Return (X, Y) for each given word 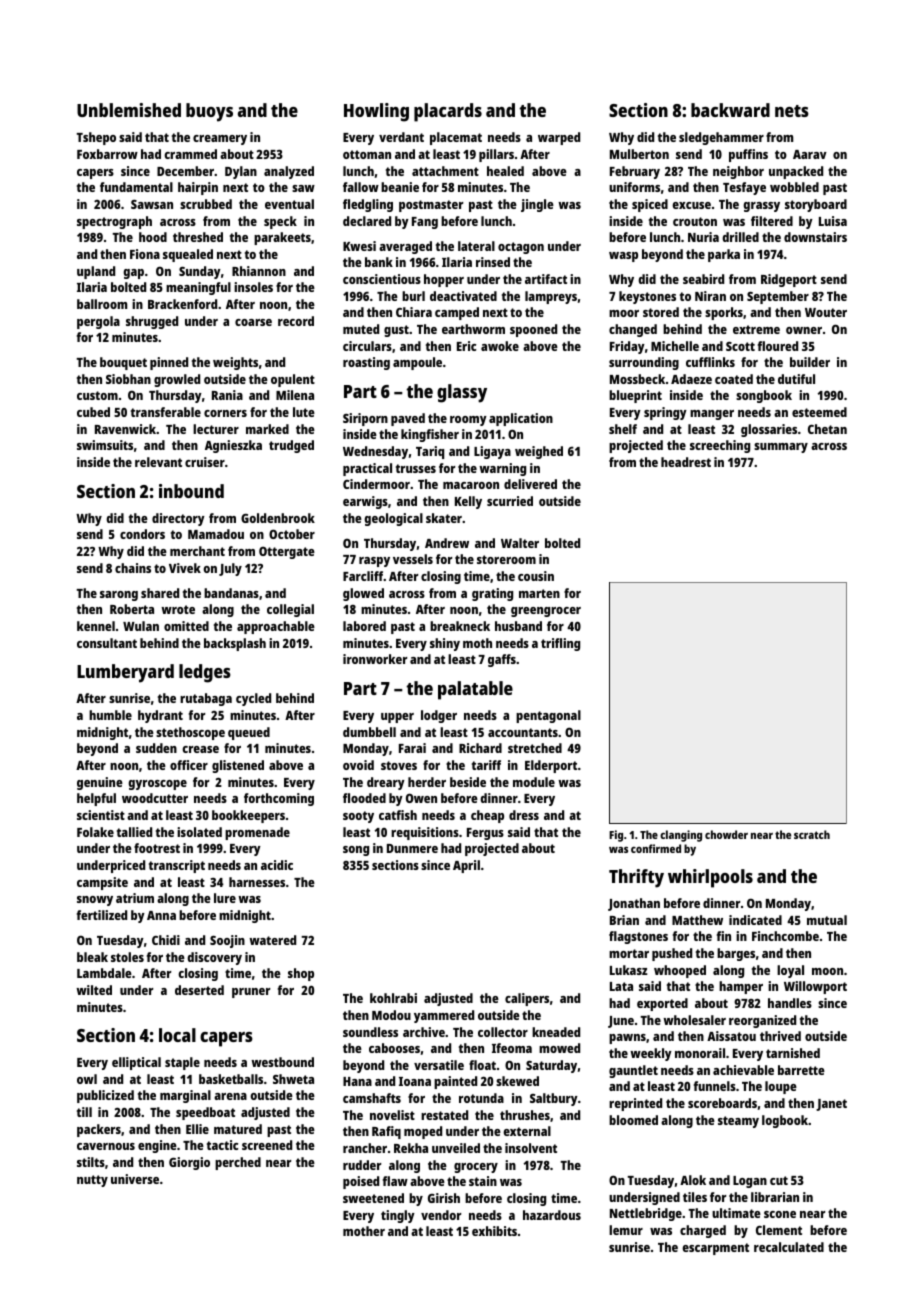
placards (448, 112)
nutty (92, 1181)
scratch (812, 834)
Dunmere (412, 848)
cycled (253, 699)
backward (730, 110)
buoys (209, 112)
